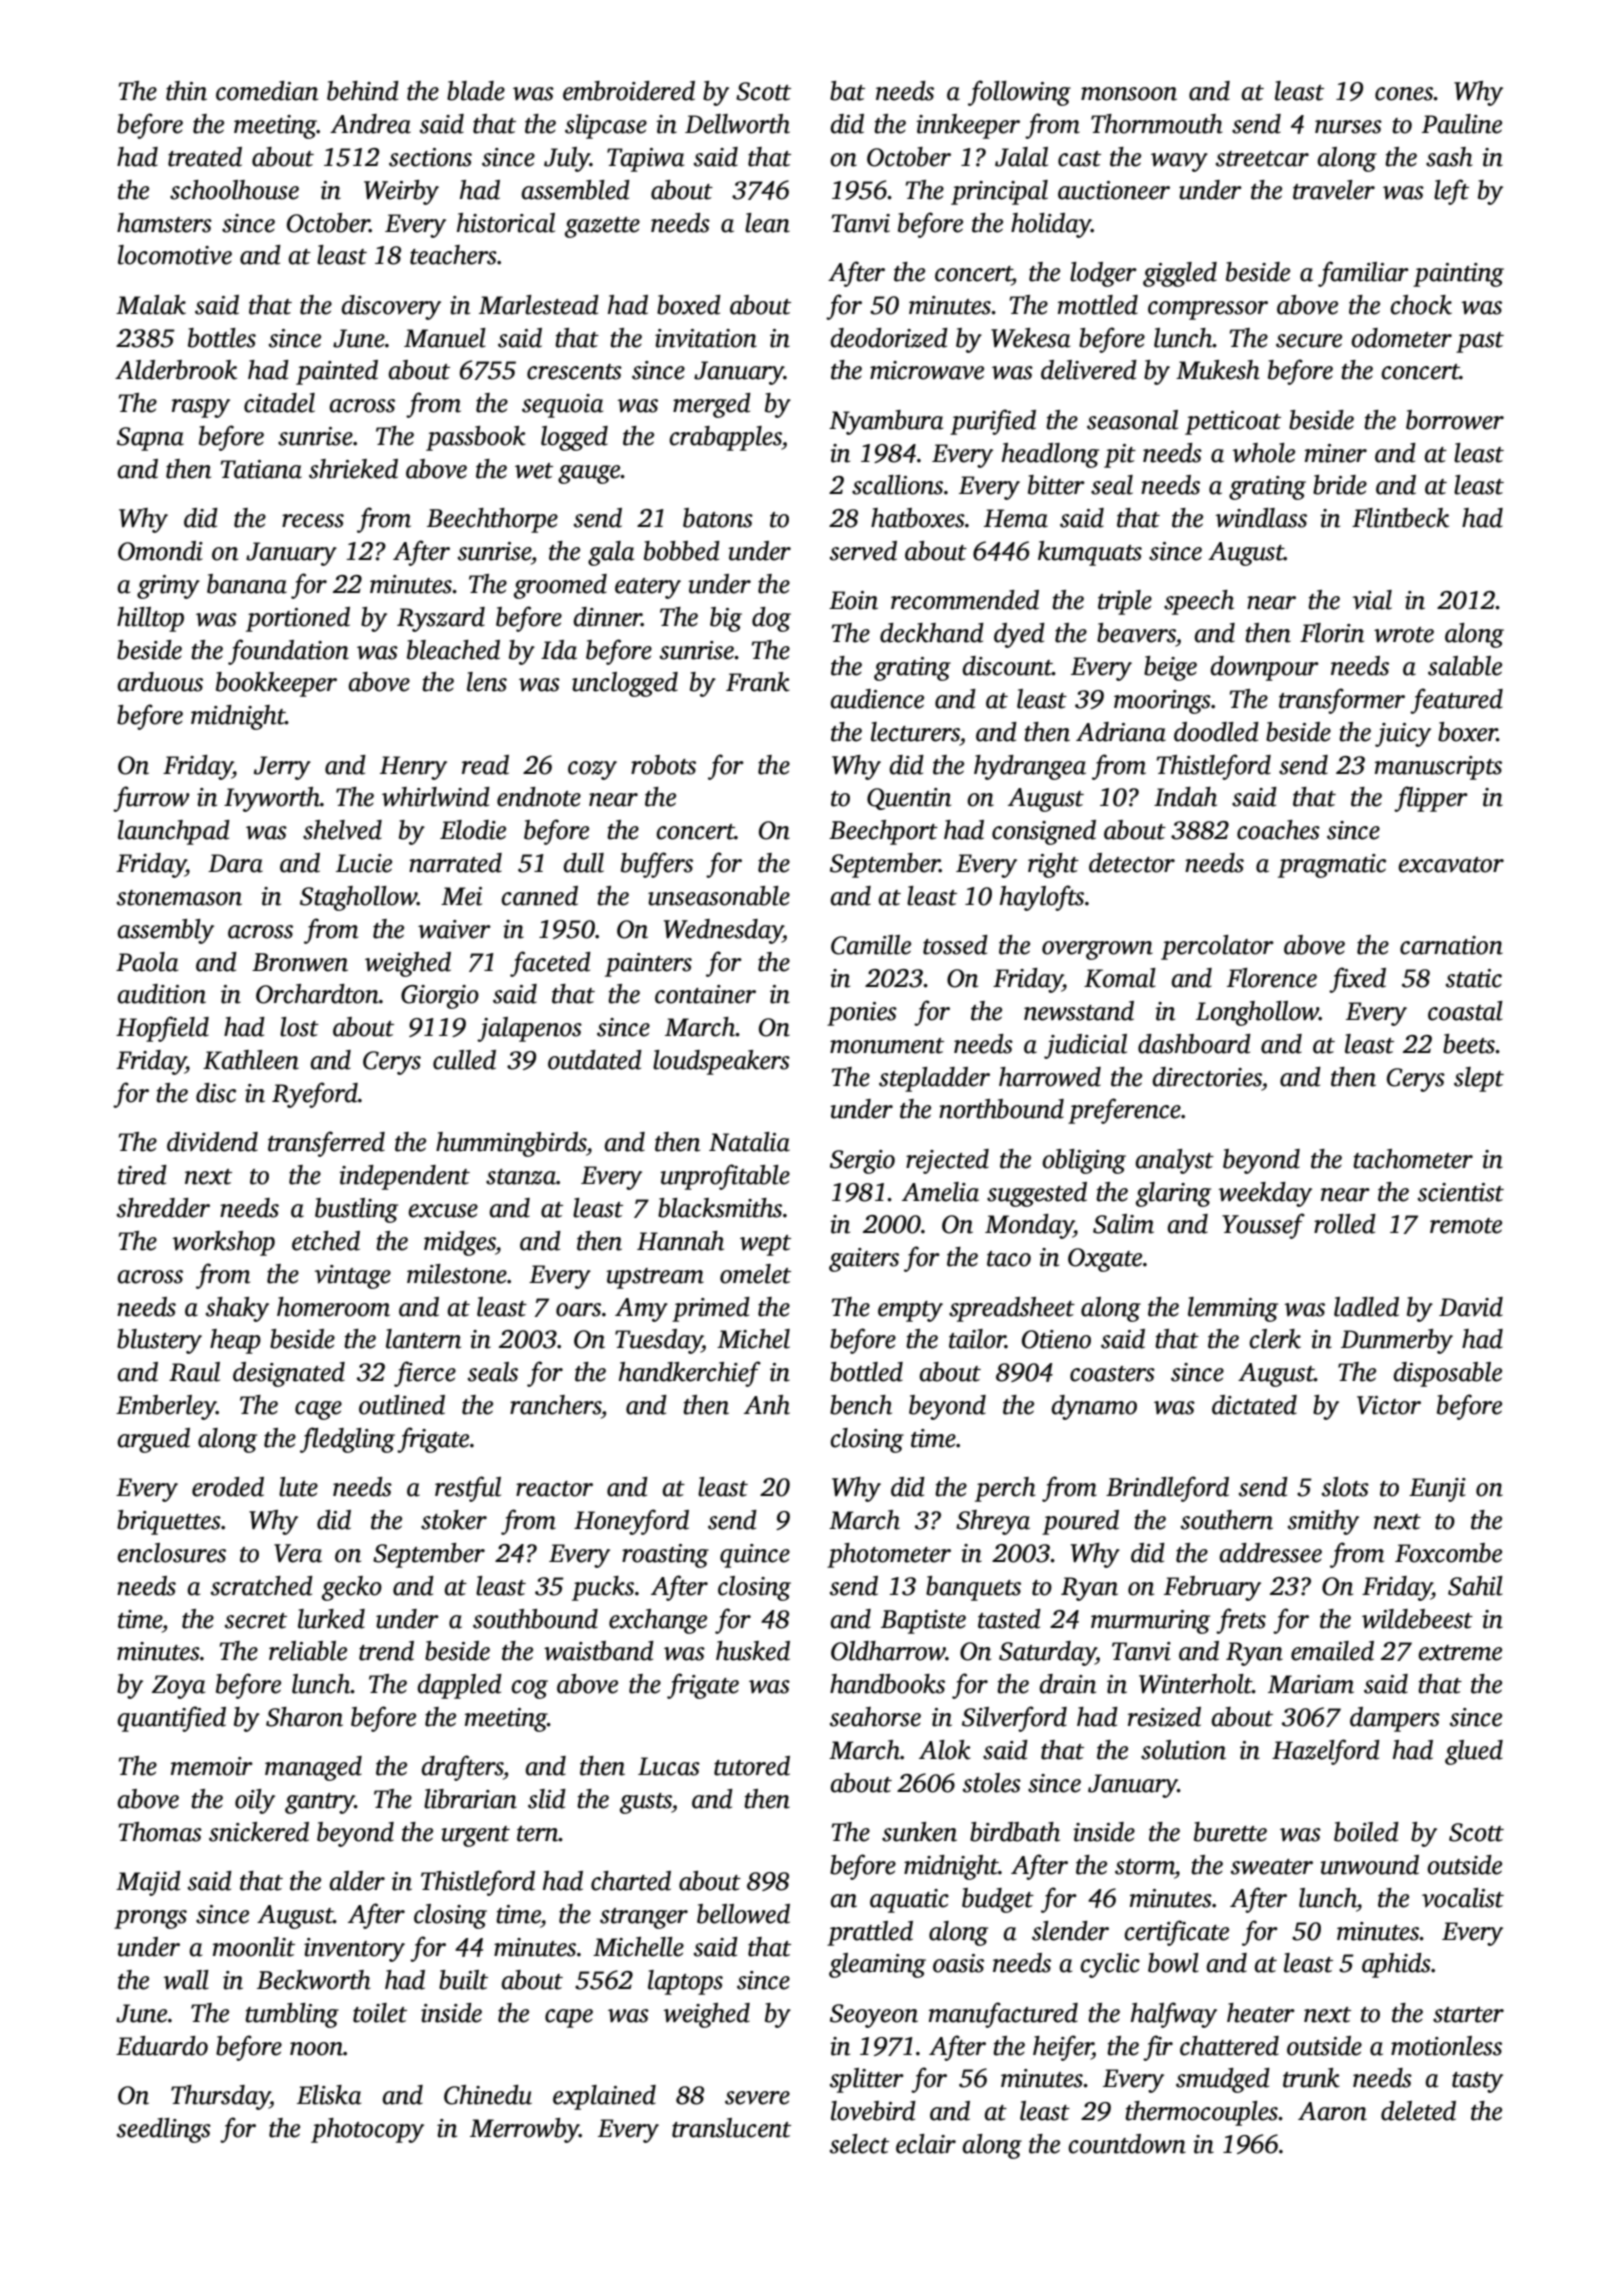 Image resolution: width=1620 pixels, height=2292 pixels. What do you see at coordinates (457, 1274) in the document?
I see `milestone` at bounding box center [457, 1274].
